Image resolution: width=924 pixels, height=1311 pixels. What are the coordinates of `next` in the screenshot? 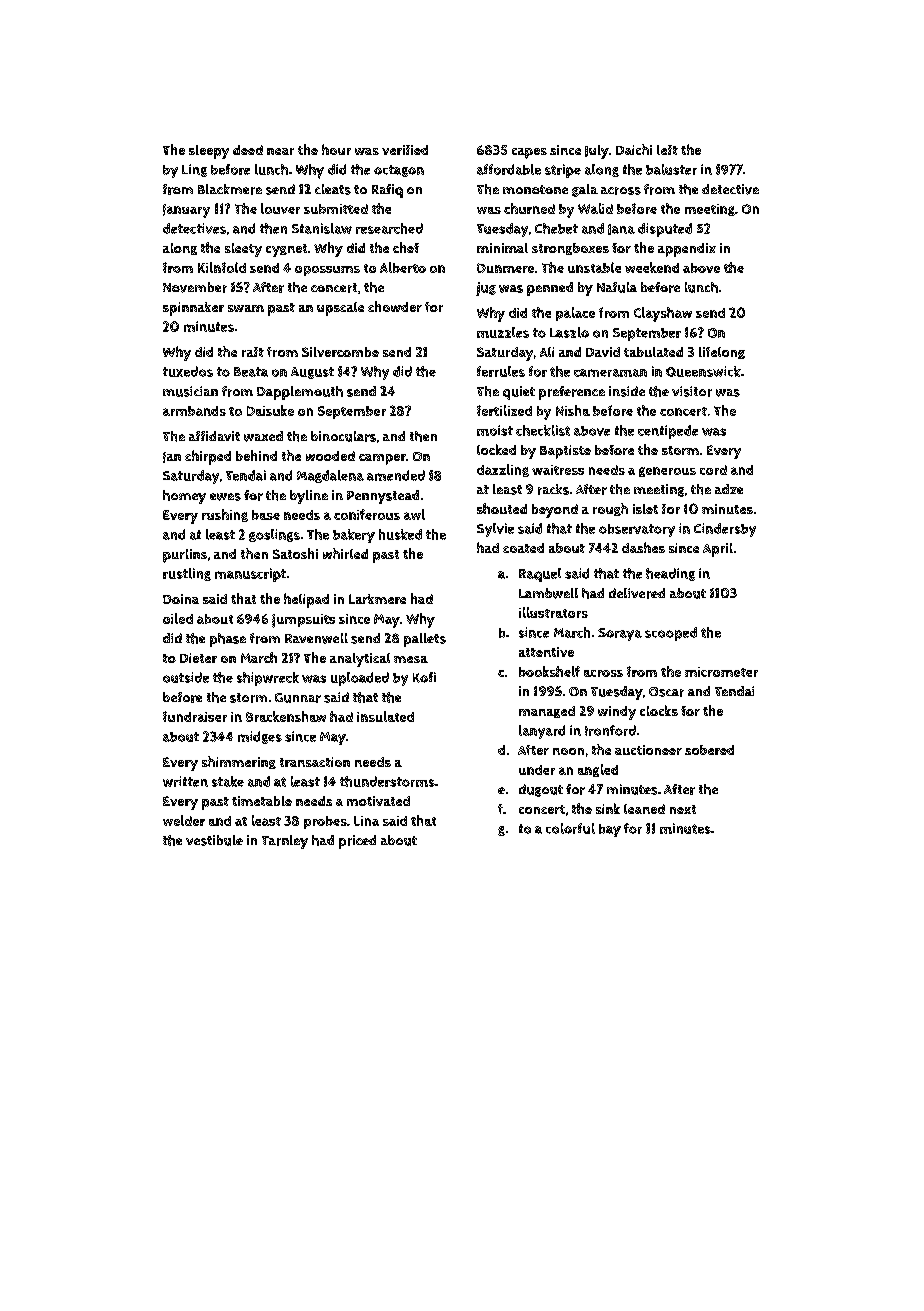 It's located at (683, 809).
